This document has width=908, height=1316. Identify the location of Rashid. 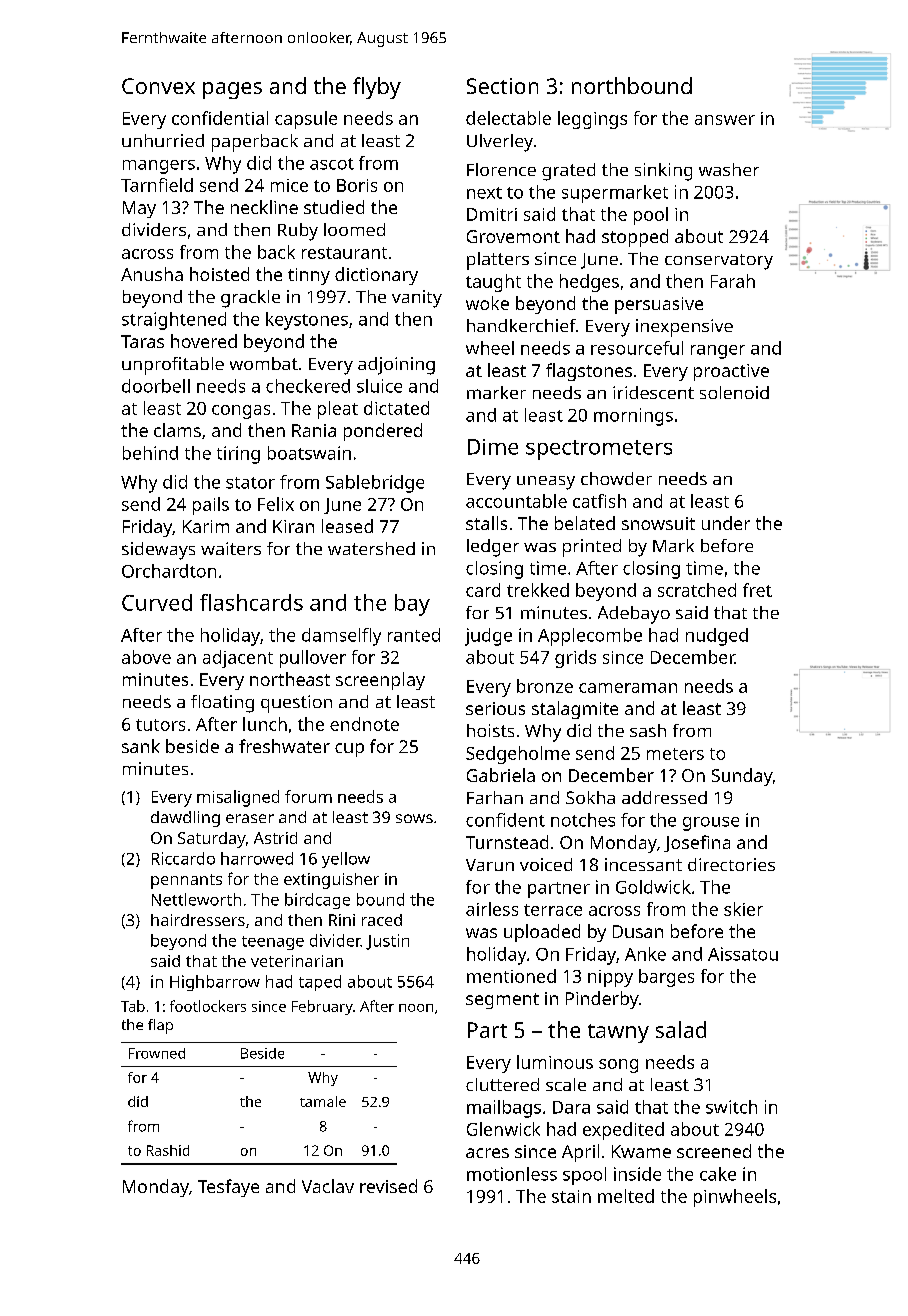
(168, 1150).
